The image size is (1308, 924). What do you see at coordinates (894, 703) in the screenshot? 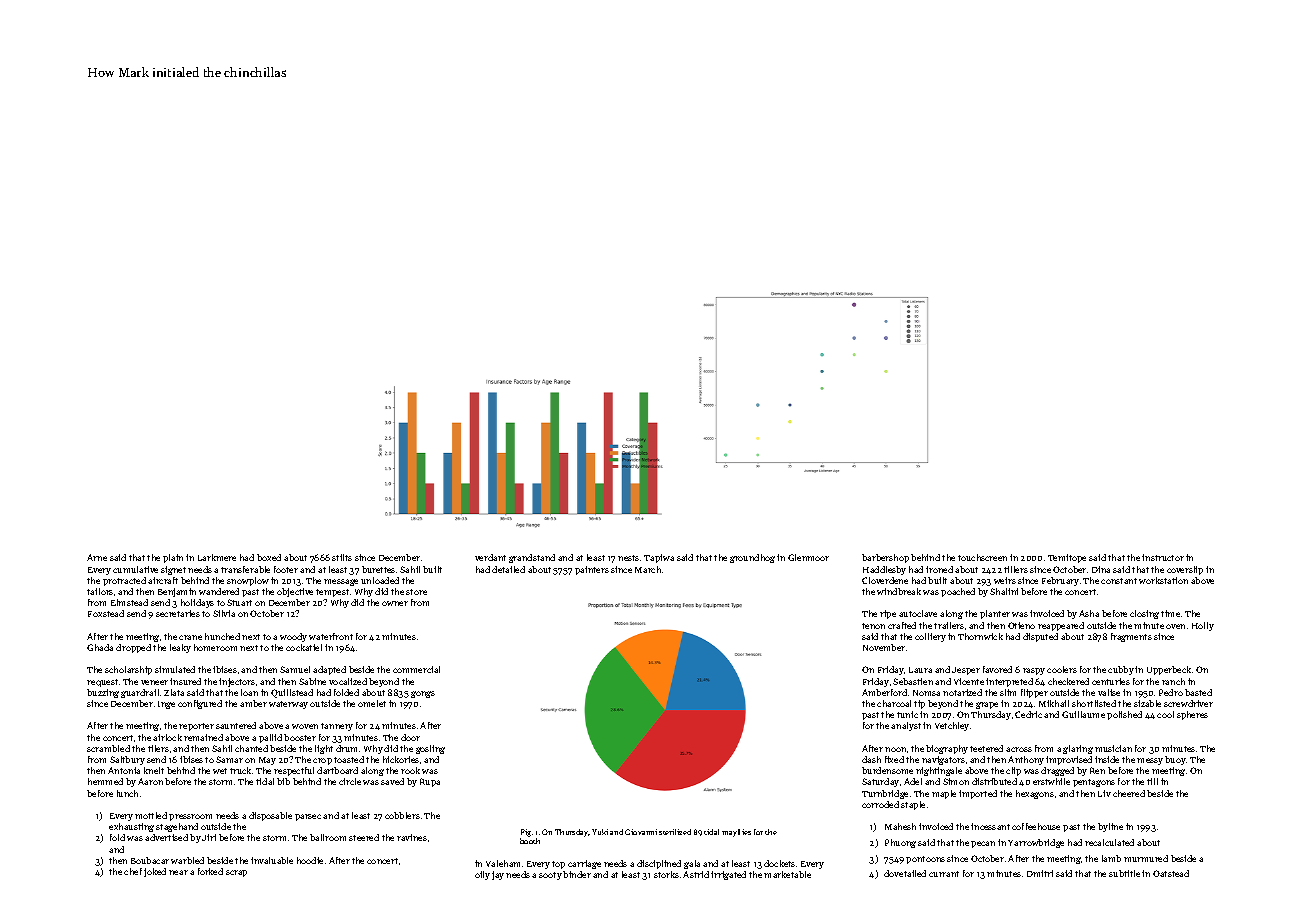
I see `charcoal` at bounding box center [894, 703].
